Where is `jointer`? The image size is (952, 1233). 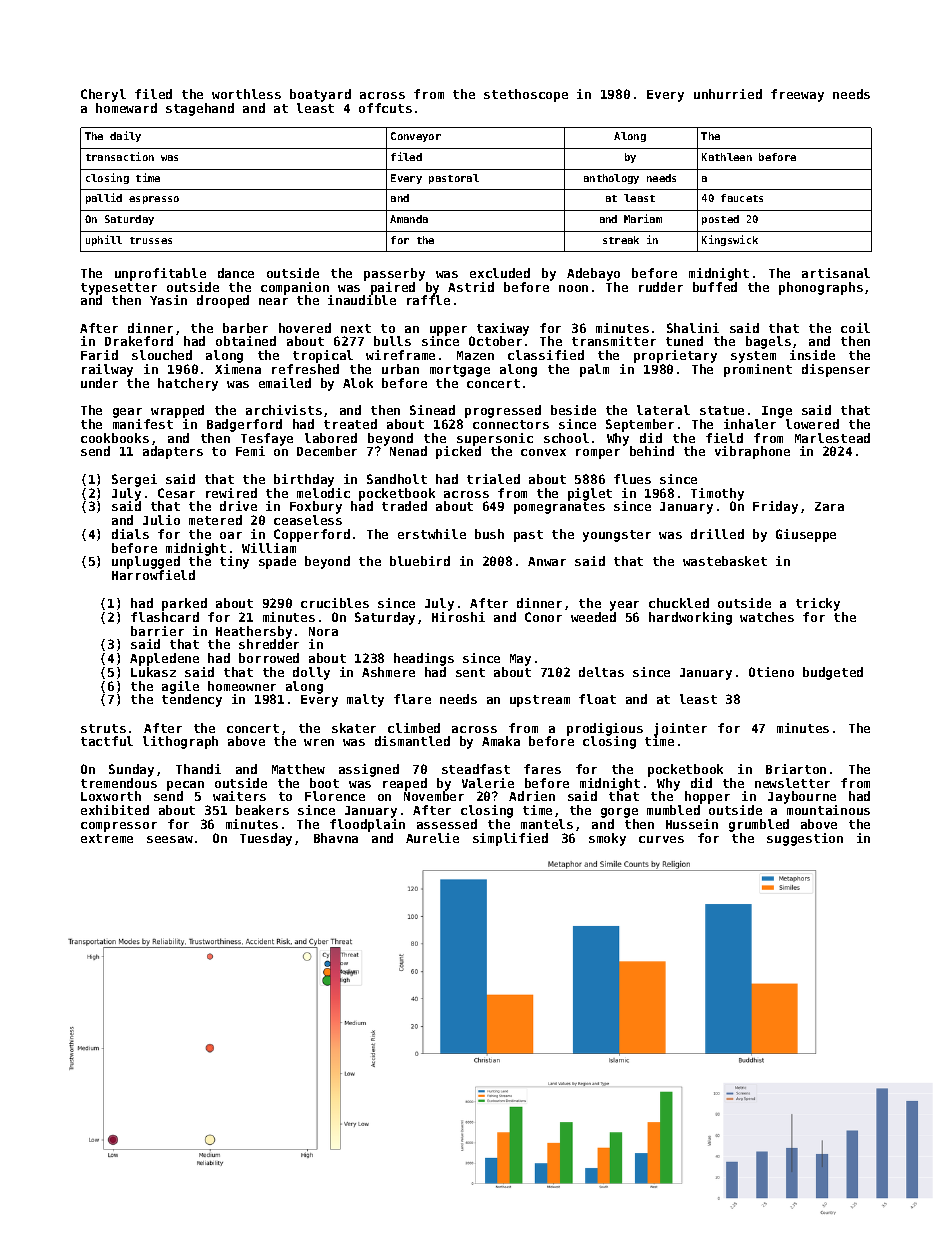 jointer is located at coordinates (680, 729).
